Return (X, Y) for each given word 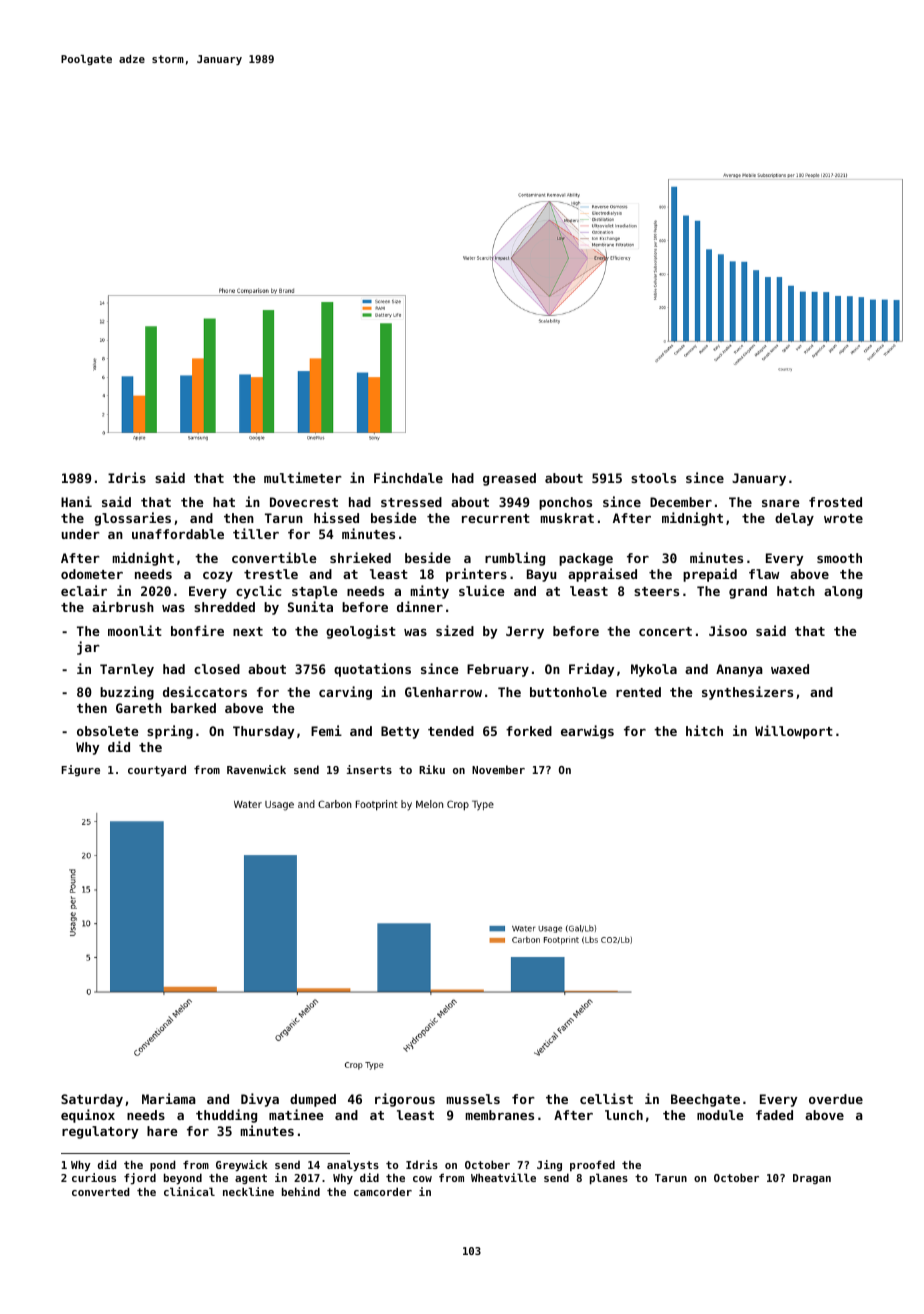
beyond (183, 1179)
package (586, 559)
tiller (256, 533)
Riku (432, 769)
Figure (80, 770)
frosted (835, 502)
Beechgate (705, 1100)
